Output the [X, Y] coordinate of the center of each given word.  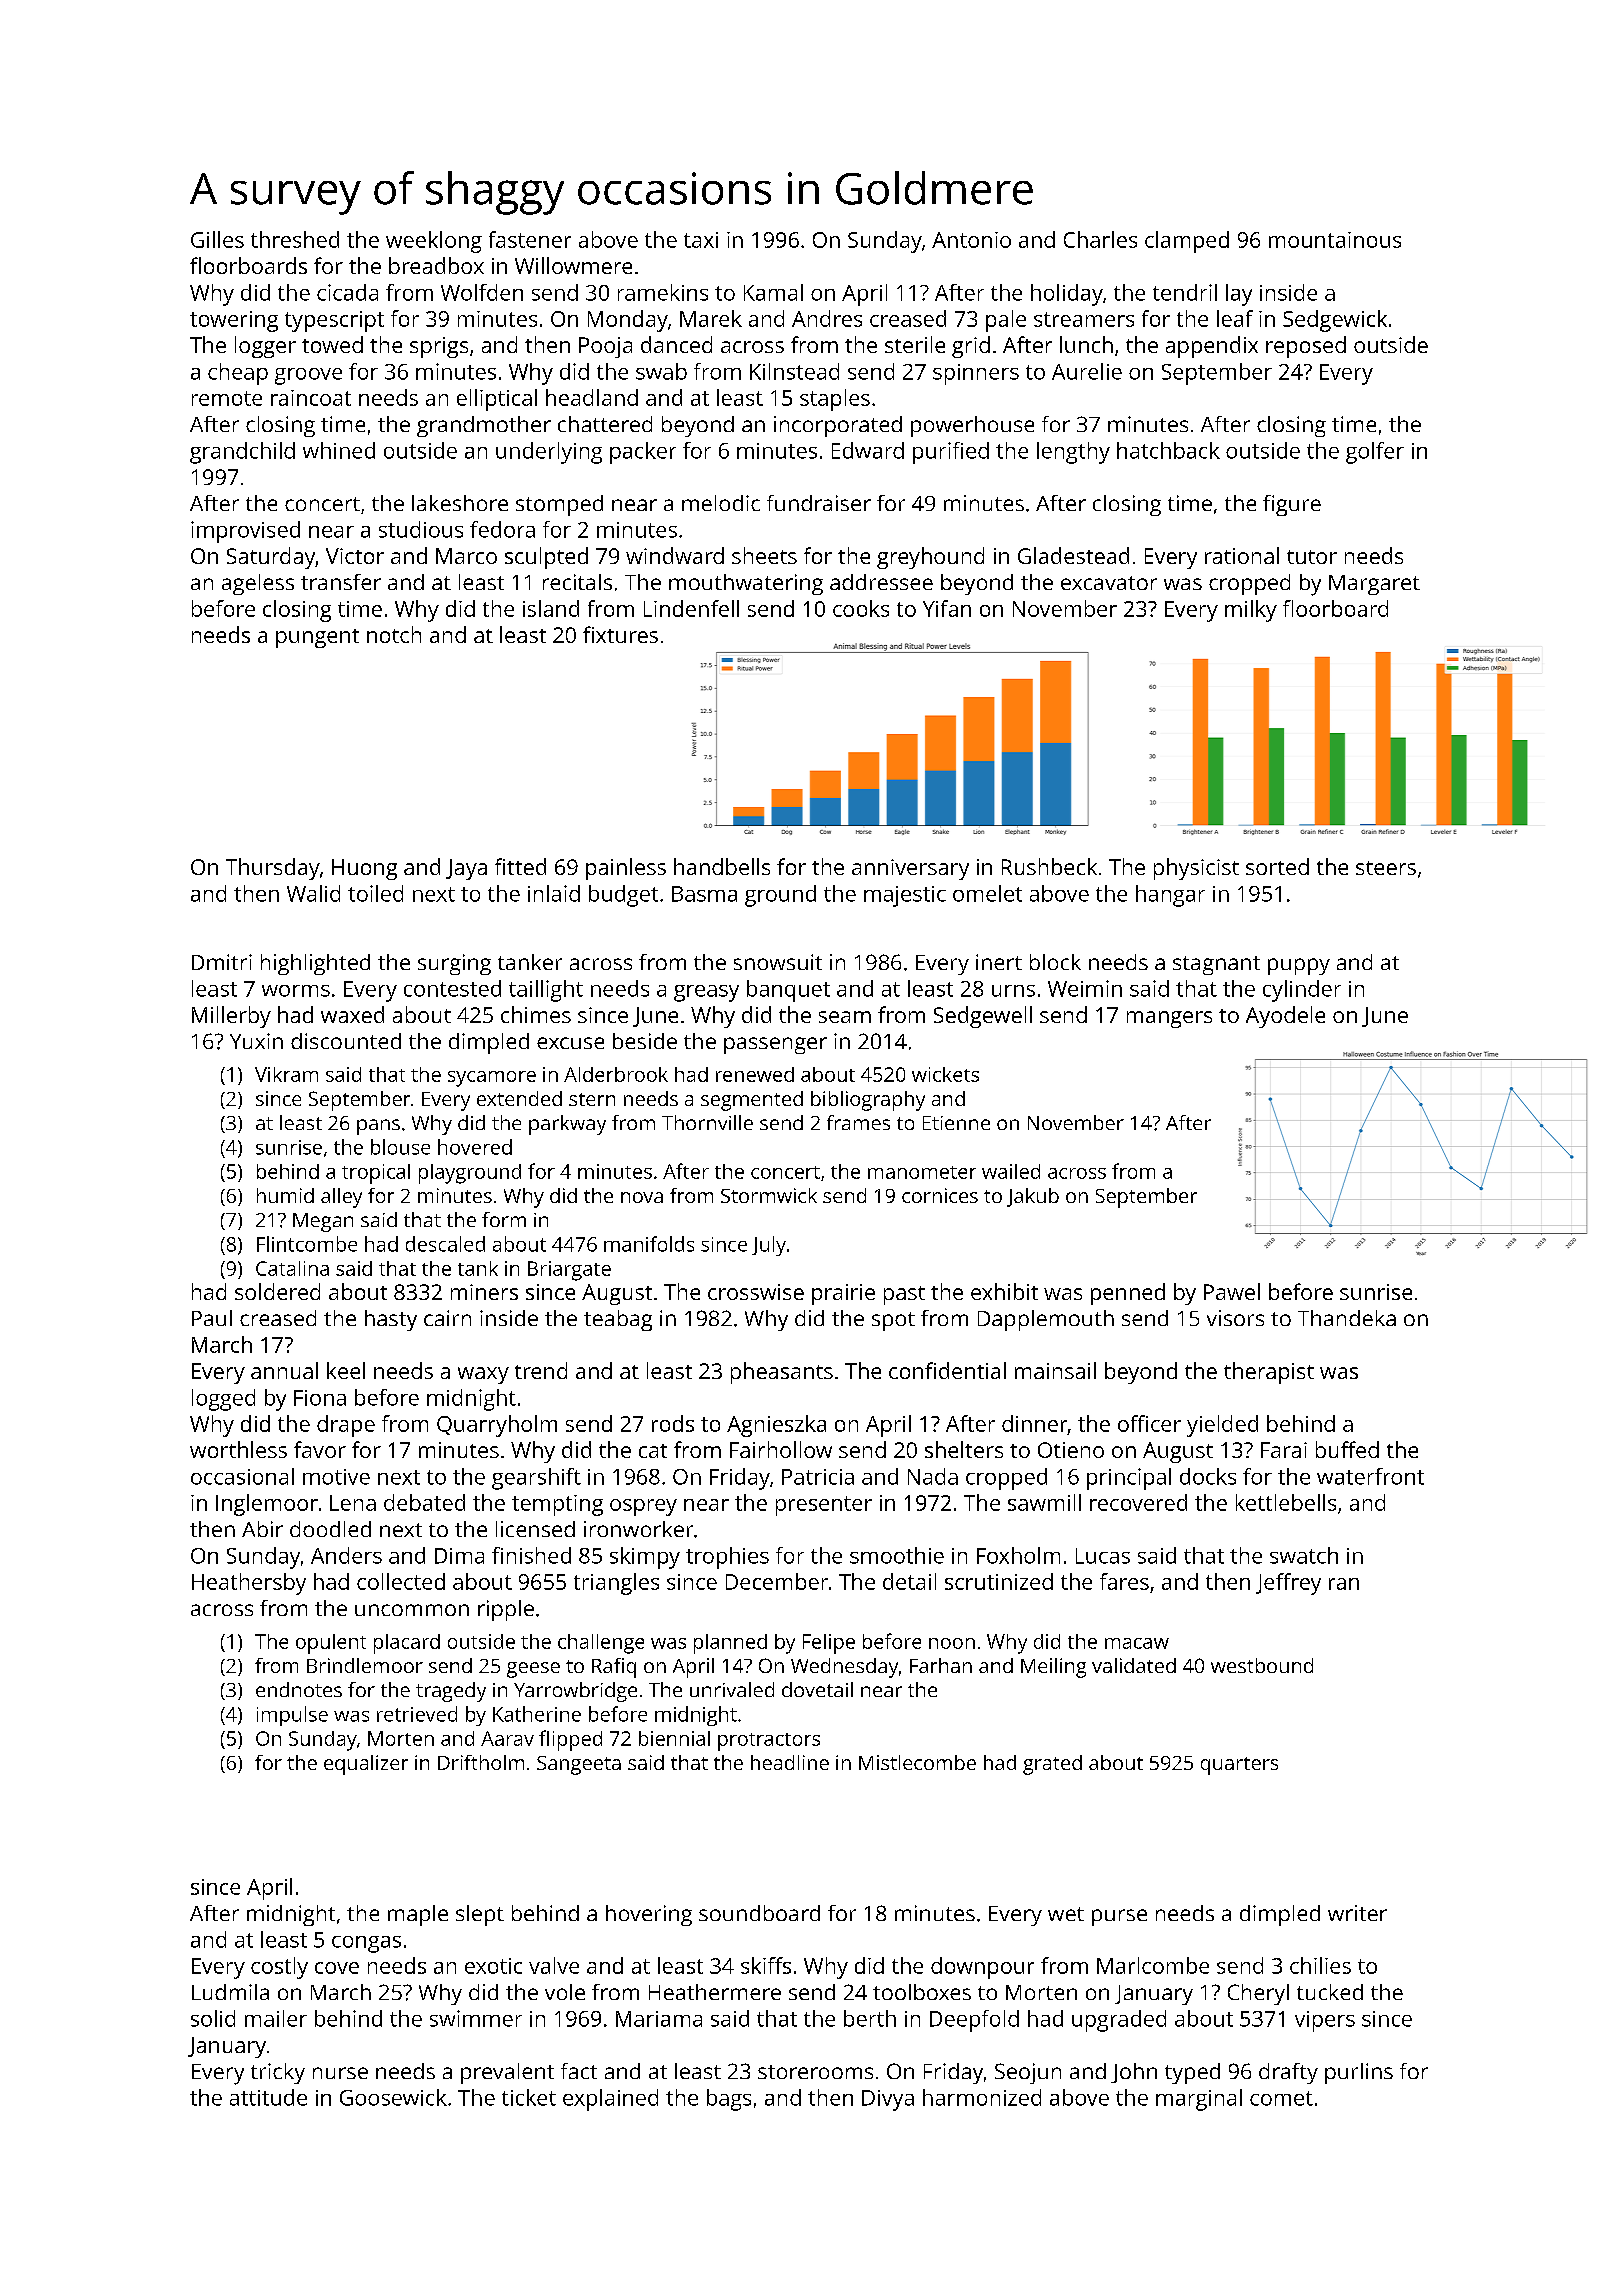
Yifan [947, 608]
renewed [755, 1074]
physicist [1196, 869]
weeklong [434, 242]
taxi [701, 240]
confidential [947, 1370]
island [551, 608]
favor [320, 1449]
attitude [268, 2097]
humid [285, 1195]
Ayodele [1285, 1017]
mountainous [1335, 240]
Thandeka [1347, 1318]
